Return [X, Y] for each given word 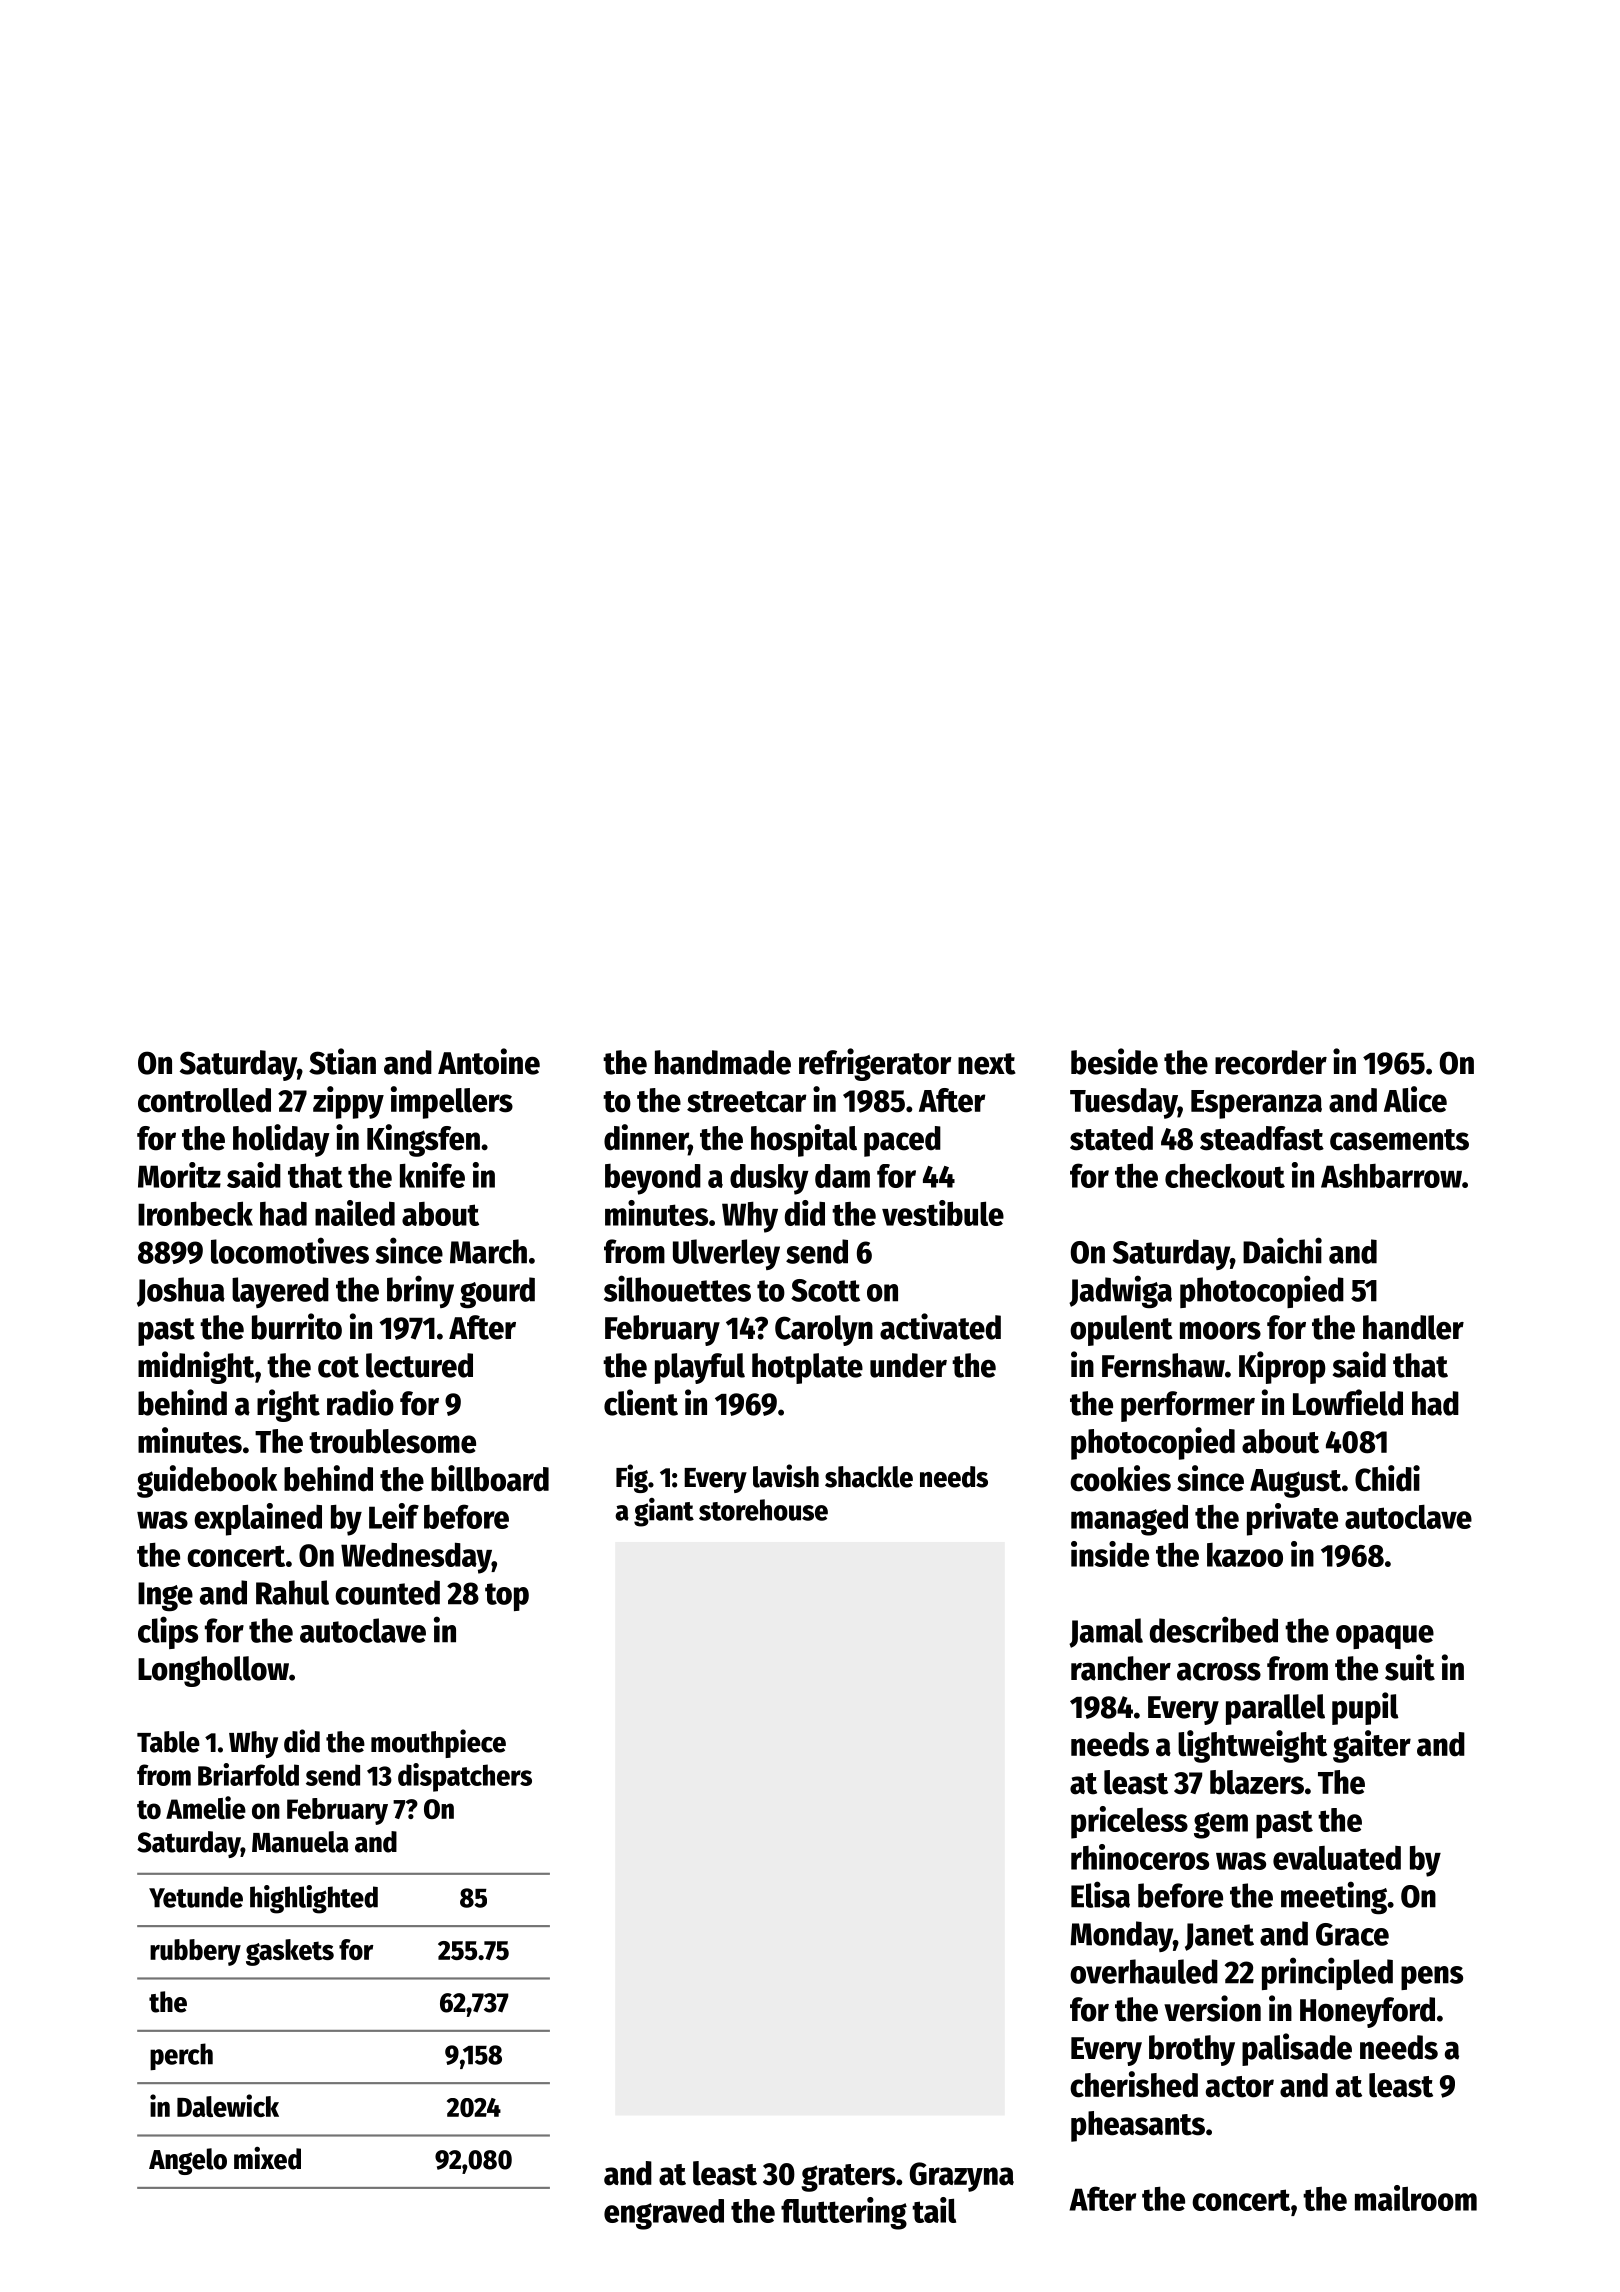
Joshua [181, 1292]
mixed [267, 2158]
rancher [1121, 1668]
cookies [1120, 1478]
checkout [1225, 1176]
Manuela [300, 1842]
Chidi [1387, 1478]
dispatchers [465, 1777]
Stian [342, 1061]
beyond [653, 1179]
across [1219, 1672]
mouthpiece [438, 1743]
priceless [1129, 1822]
